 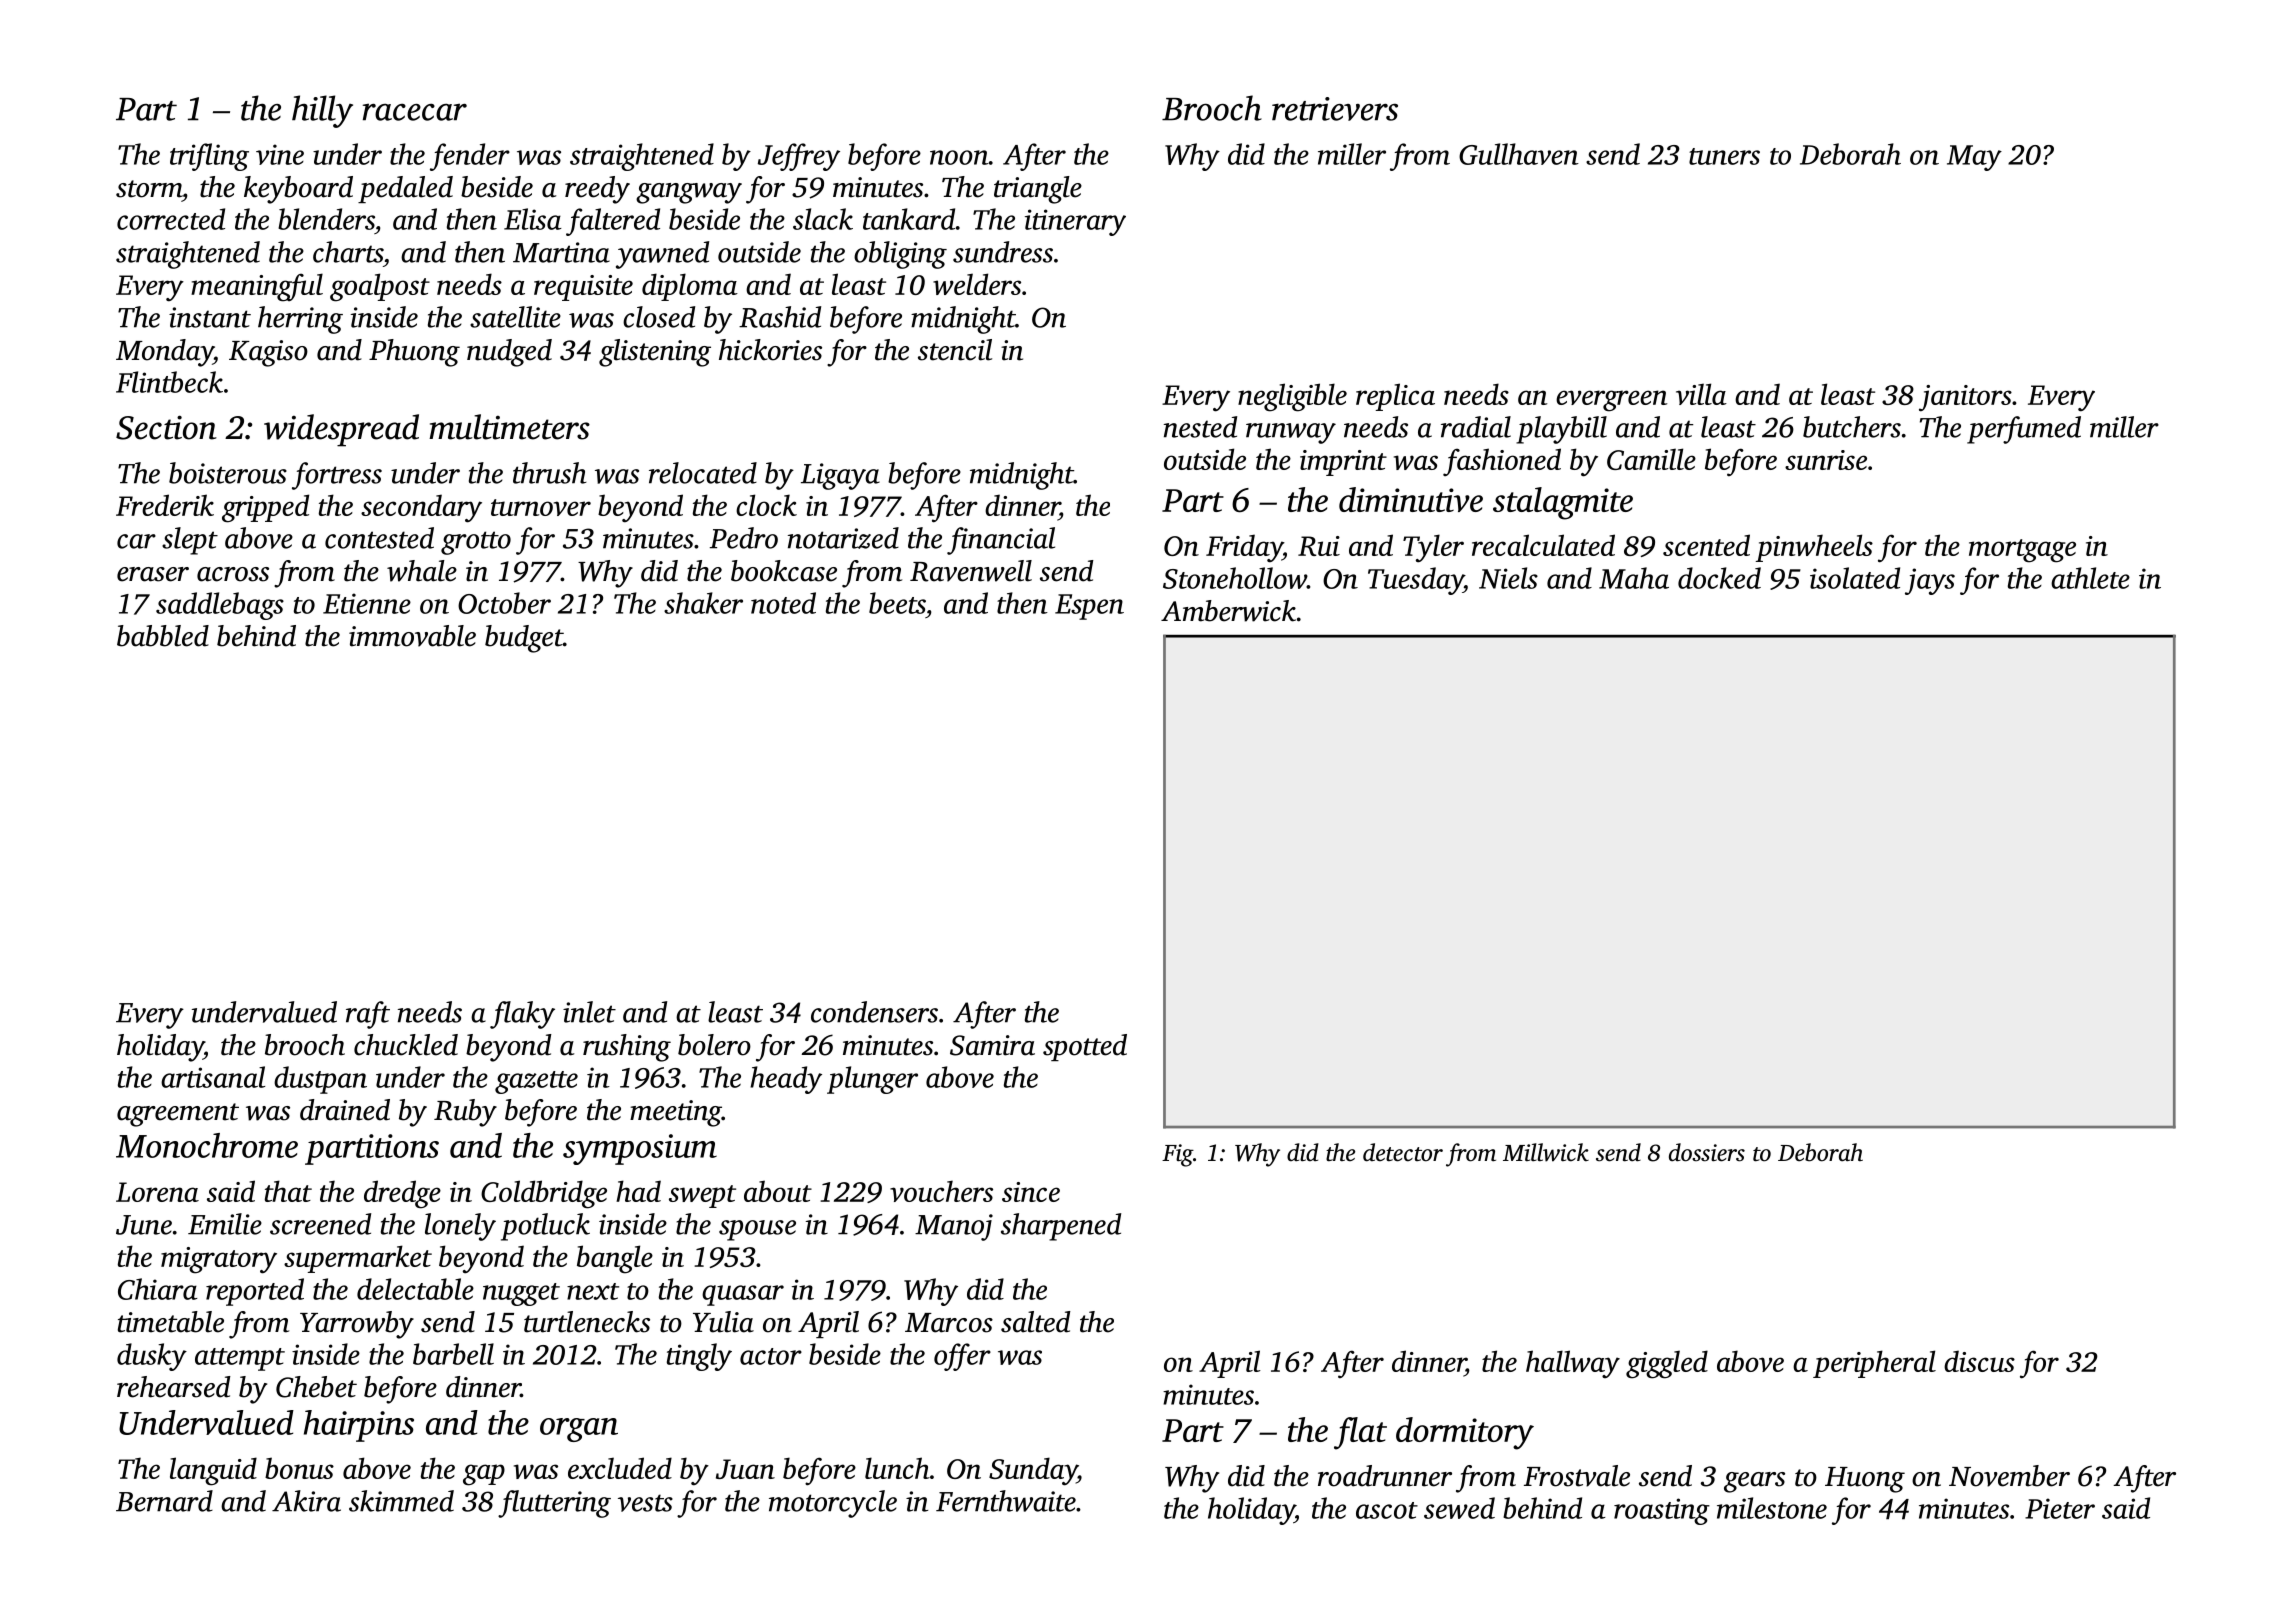 What do you see at coordinates (823, 219) in the screenshot?
I see `slack` at bounding box center [823, 219].
